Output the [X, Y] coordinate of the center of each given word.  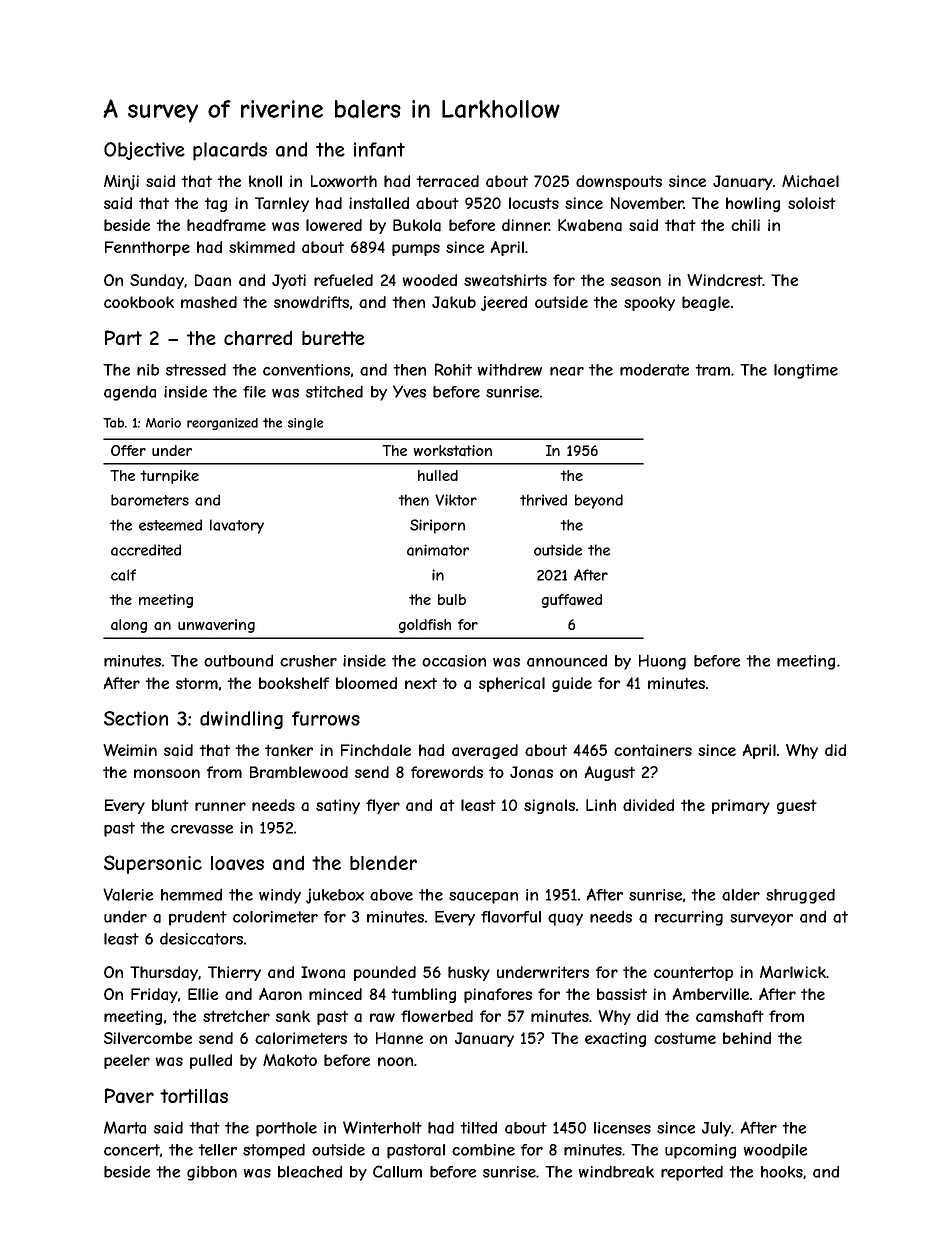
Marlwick [793, 972]
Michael [810, 181]
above [391, 895]
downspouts [619, 182]
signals [549, 806]
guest [797, 806]
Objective [144, 151]
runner [220, 806]
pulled [211, 1061]
